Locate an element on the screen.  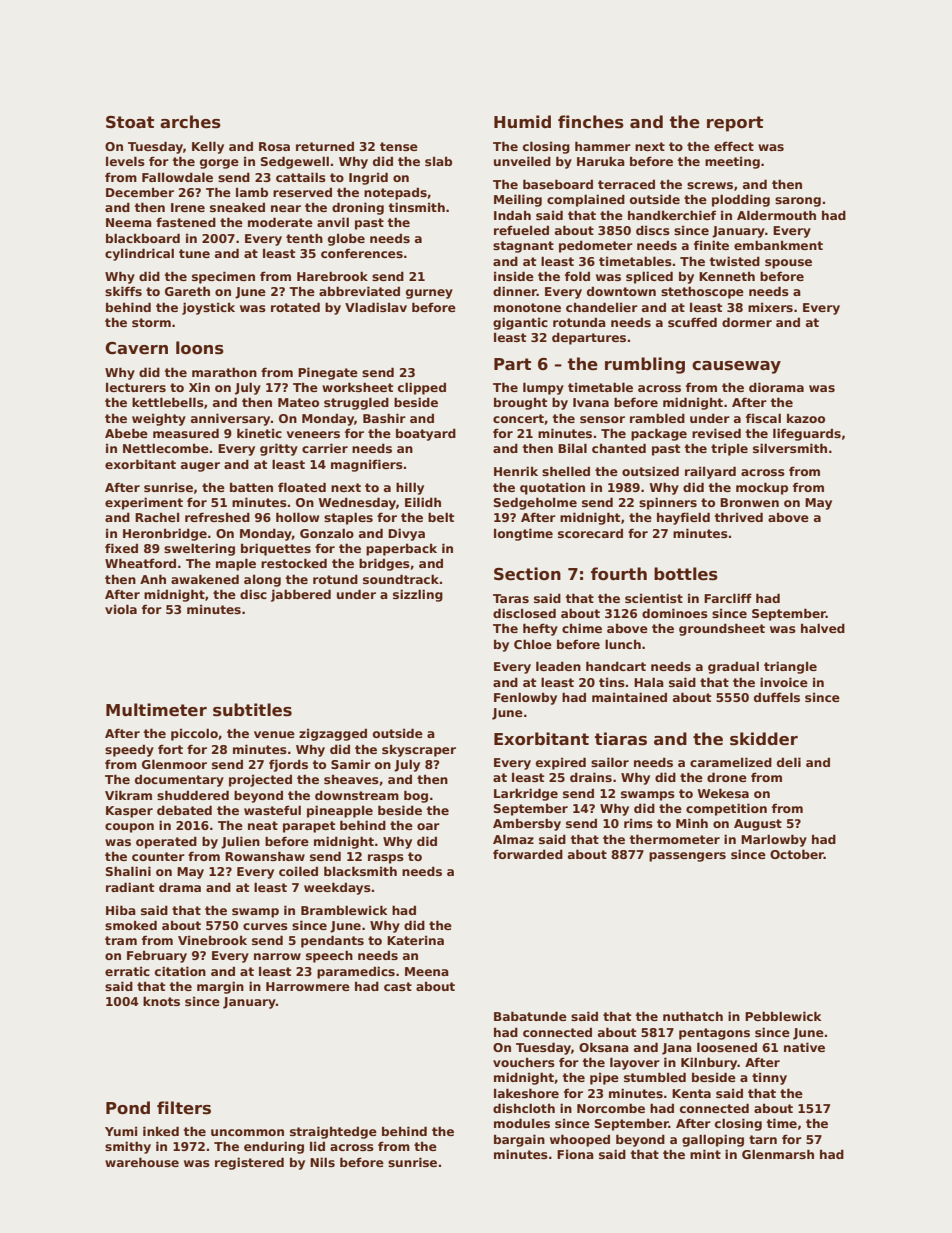
mint is located at coordinates (705, 1154).
